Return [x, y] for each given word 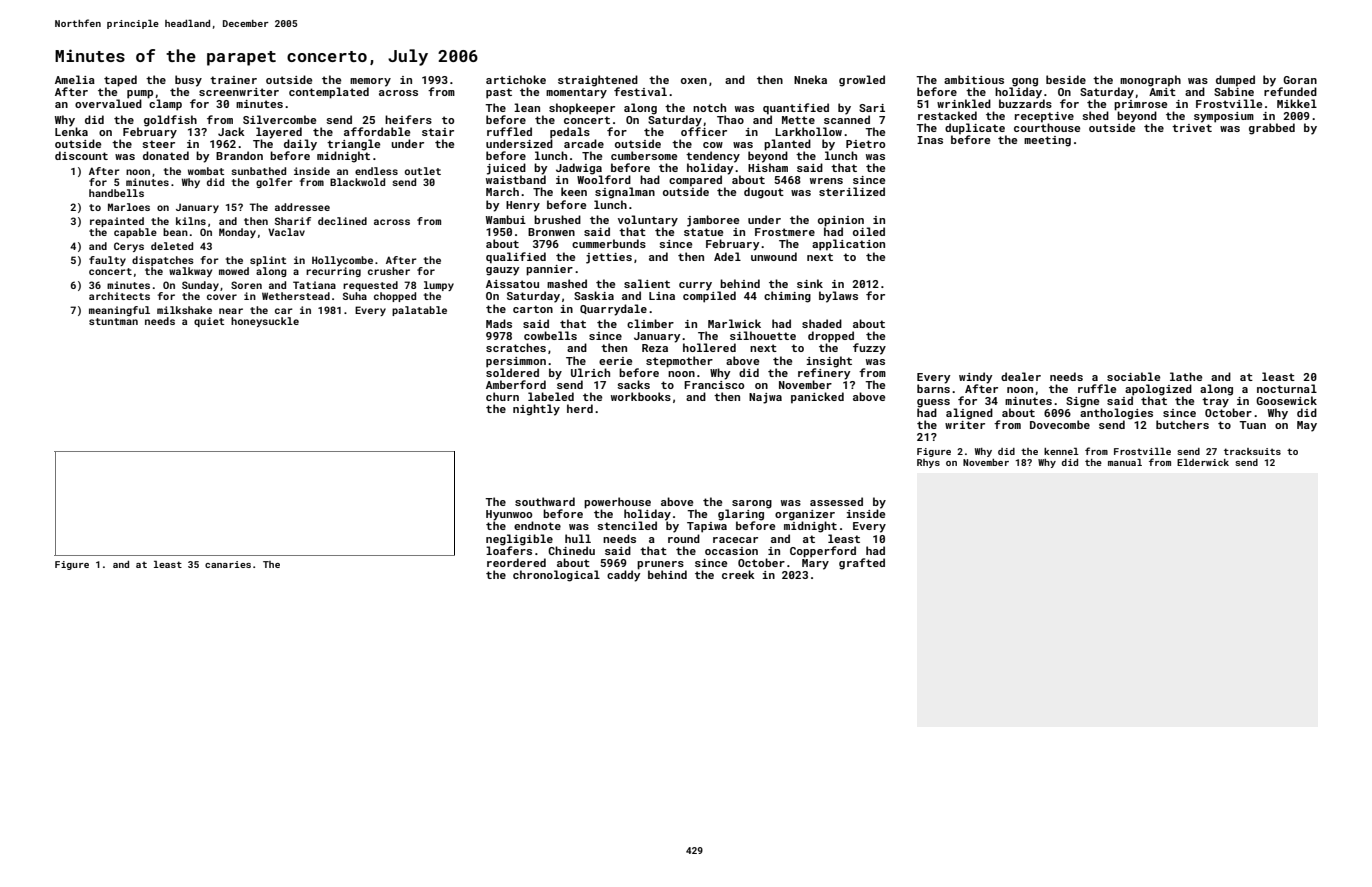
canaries [228, 564]
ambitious [974, 79]
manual [1125, 462]
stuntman [113, 321]
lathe [1186, 376]
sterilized [852, 191]
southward [545, 501]
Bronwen [551, 232]
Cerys [129, 247]
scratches [516, 347]
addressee [302, 207]
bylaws [838, 297]
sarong [752, 504]
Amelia [75, 79]
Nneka [810, 79]
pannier [549, 270]
